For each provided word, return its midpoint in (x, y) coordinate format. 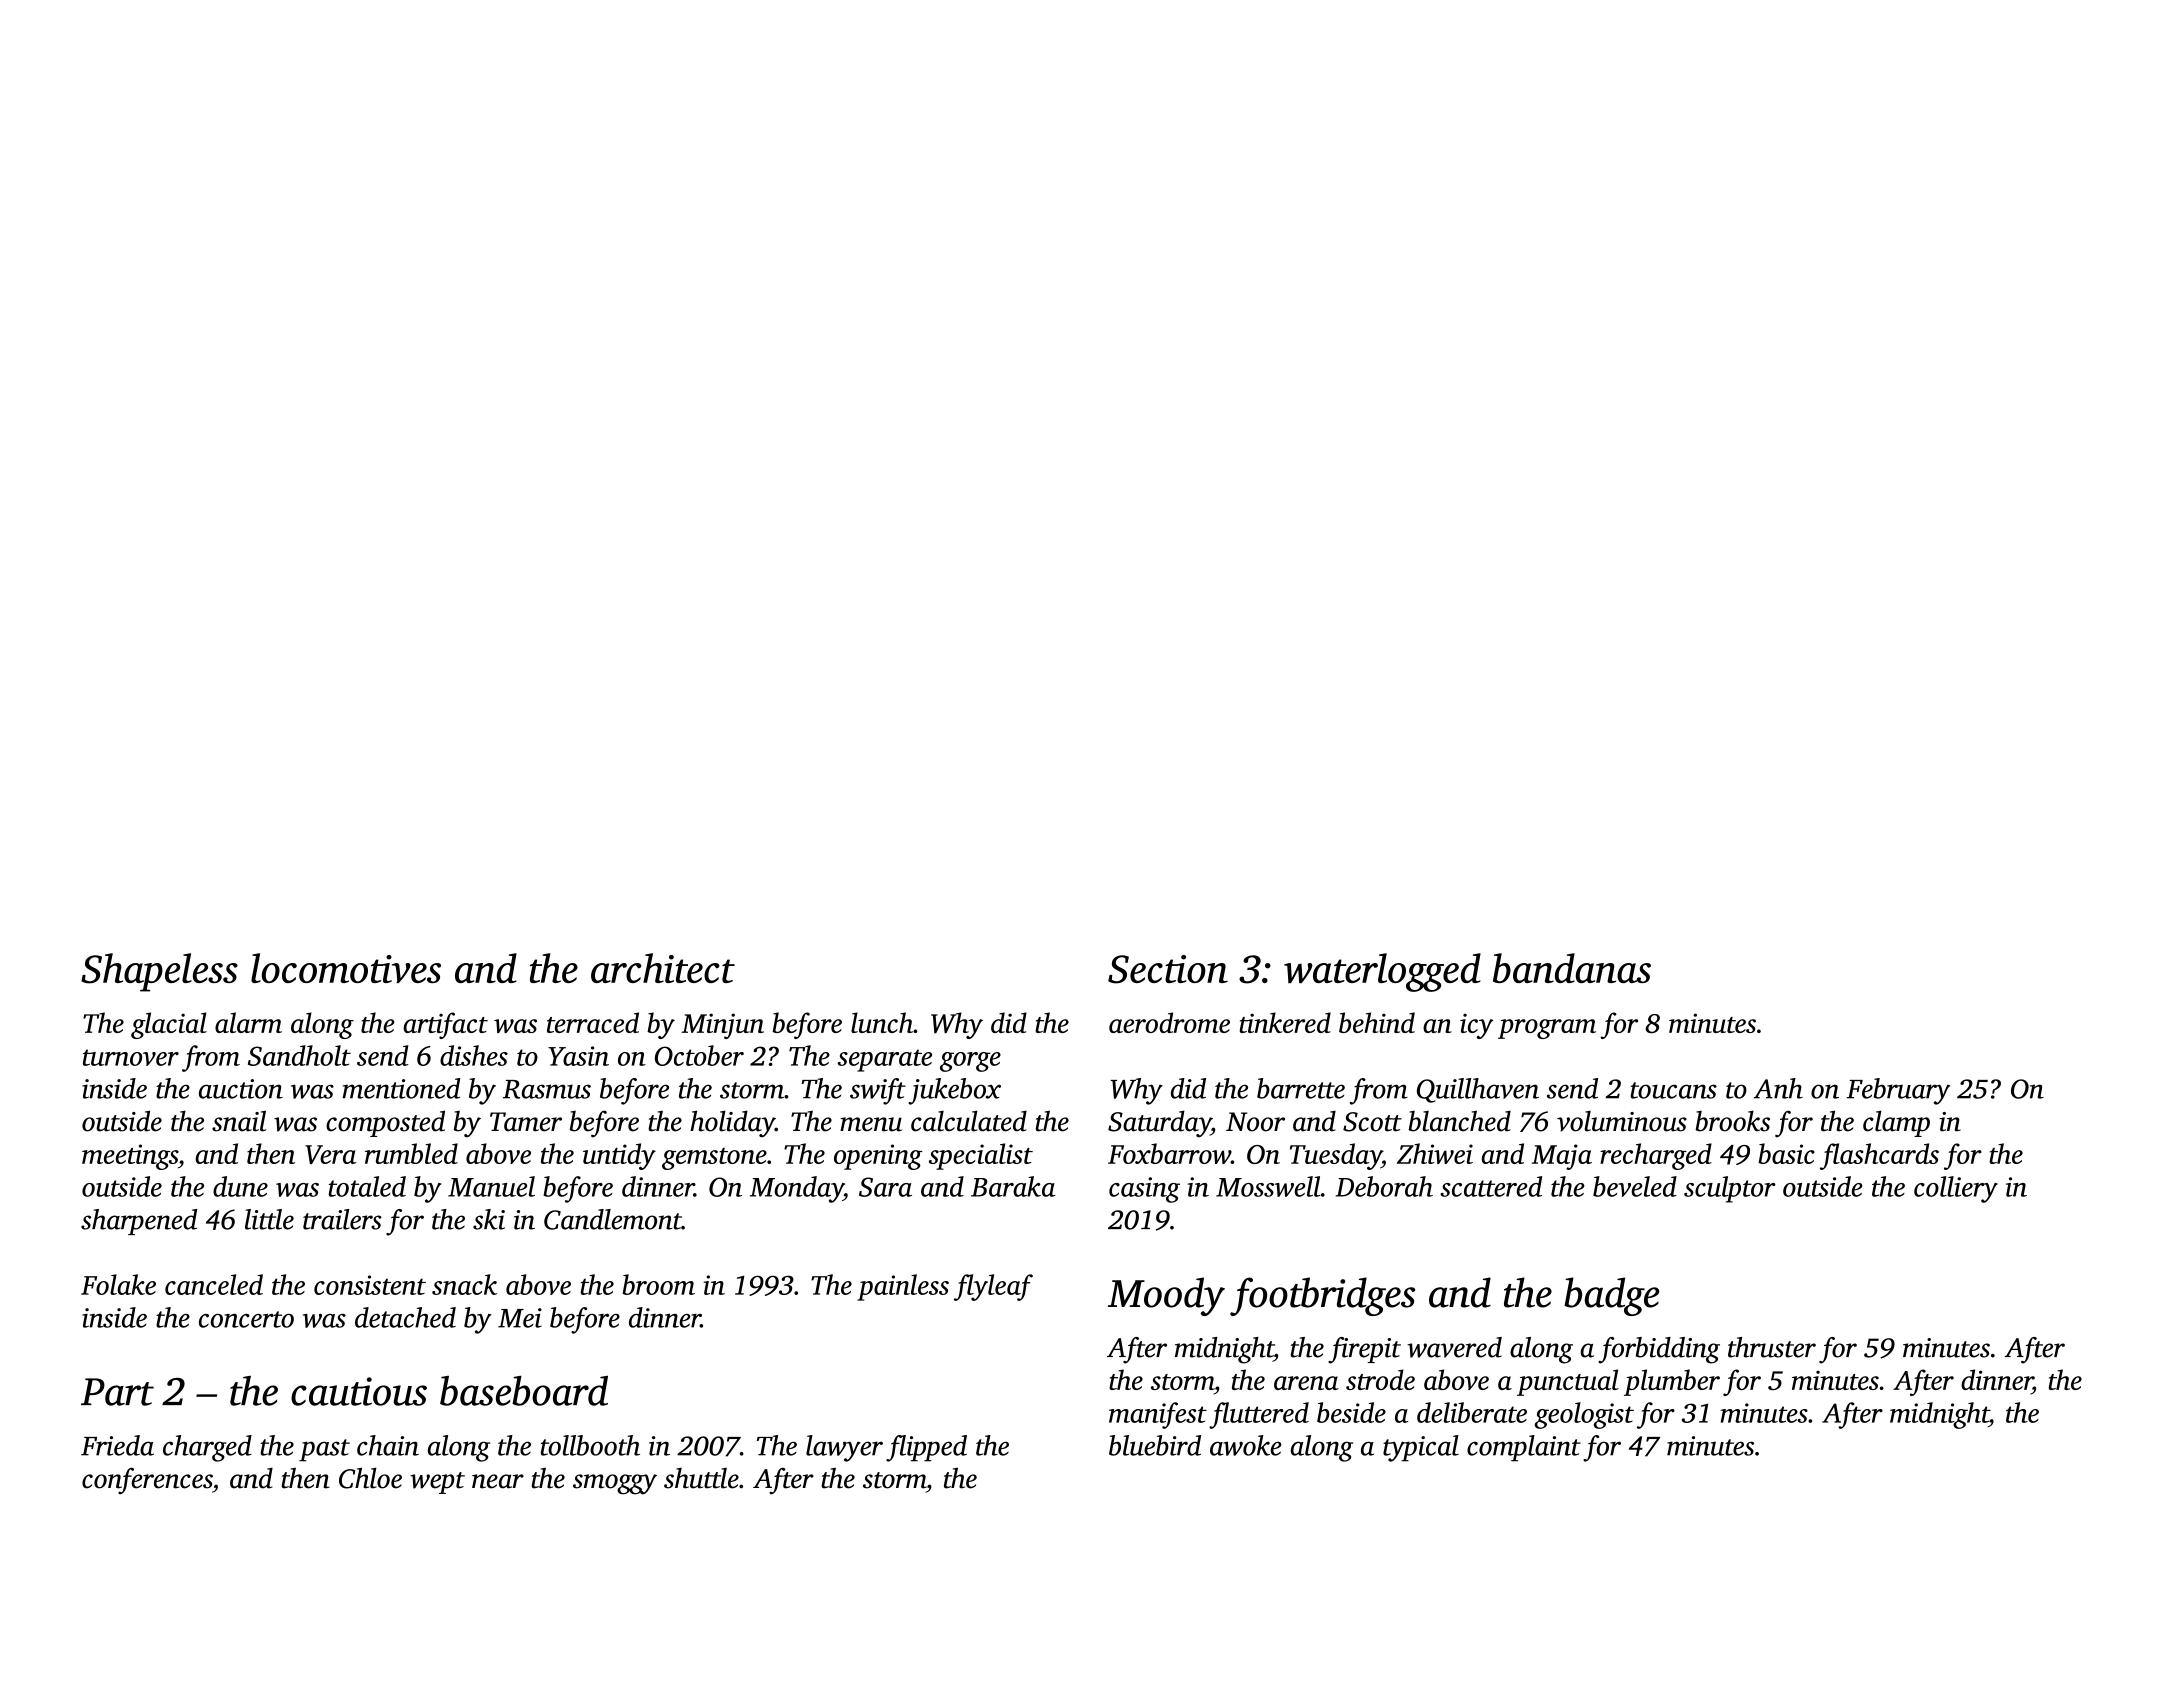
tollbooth (590, 1445)
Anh (1778, 1088)
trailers (342, 1219)
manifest (1158, 1415)
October (699, 1055)
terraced (593, 1022)
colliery (1956, 1189)
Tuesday (1336, 1156)
